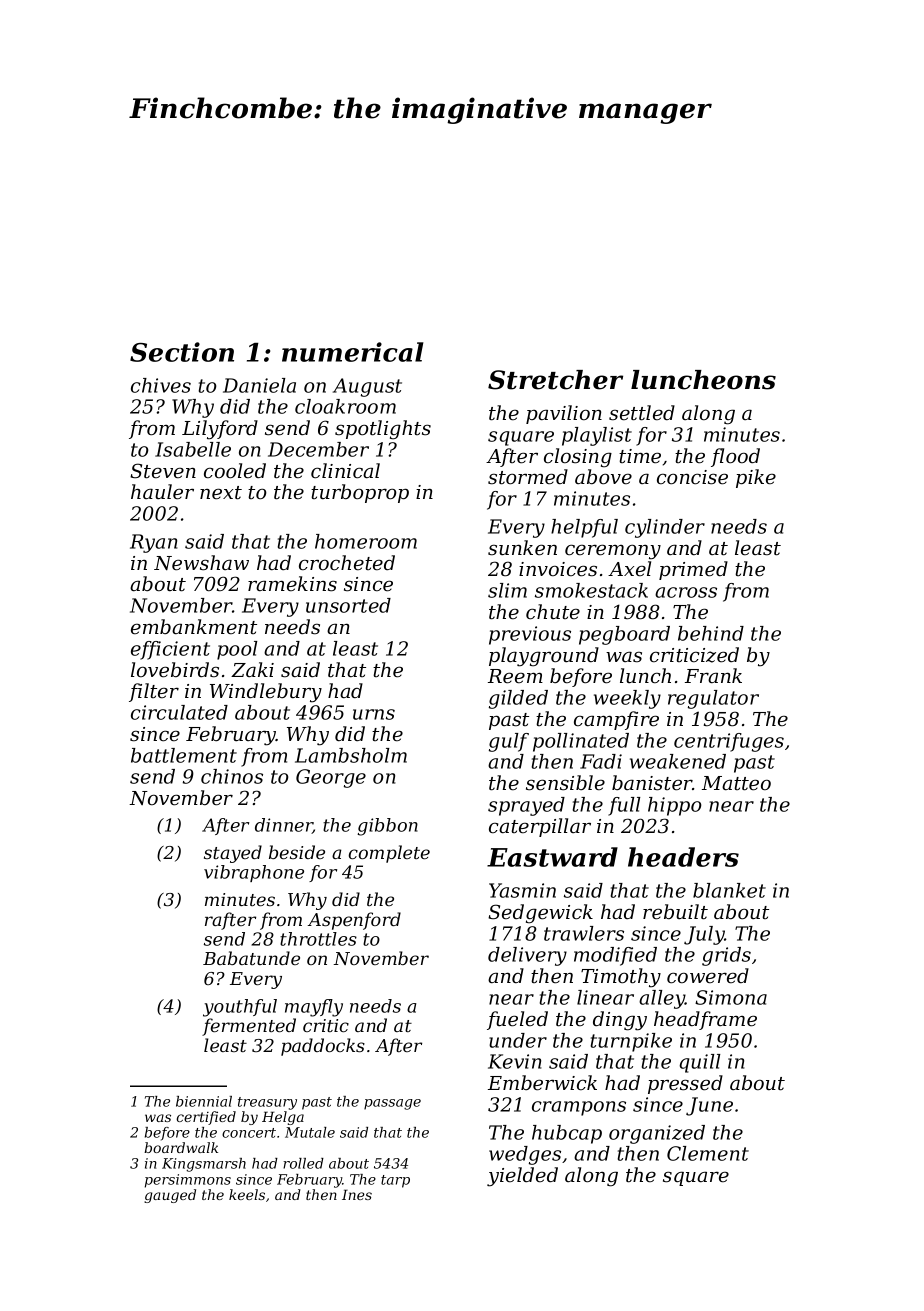  What do you see at coordinates (627, 699) in the document?
I see `weekly` at bounding box center [627, 699].
